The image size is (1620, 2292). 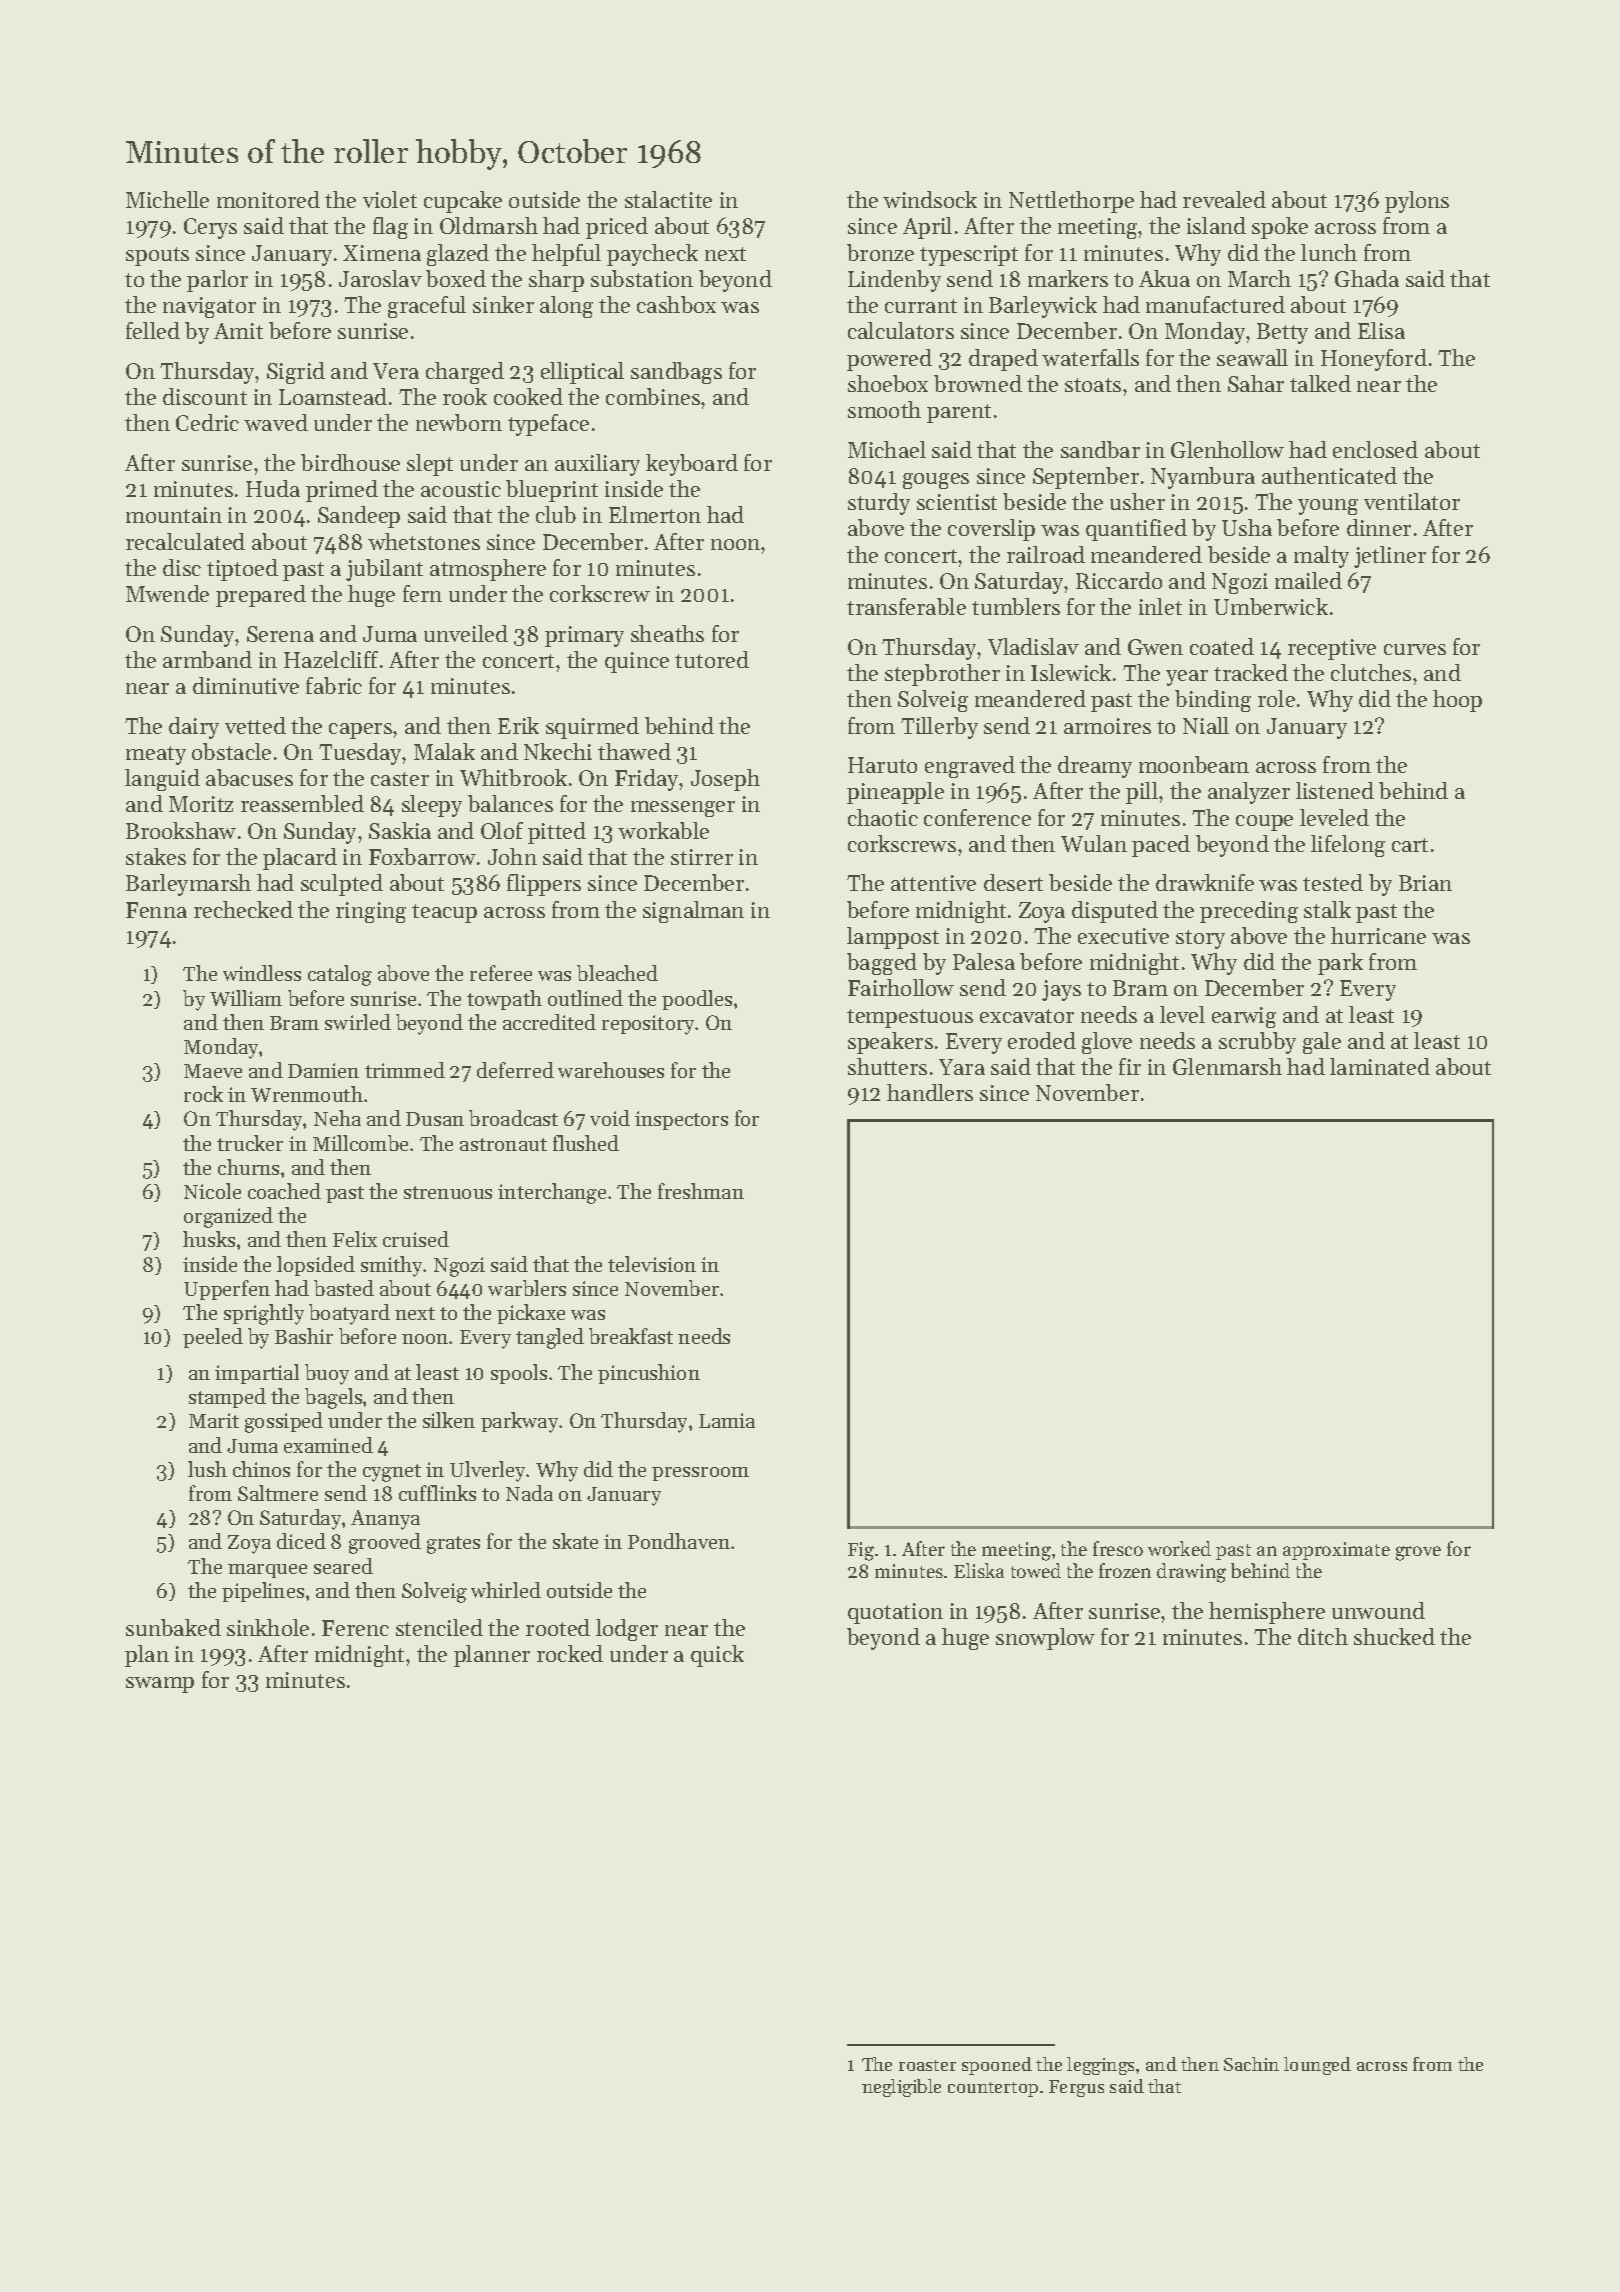 I want to click on lounged, so click(x=1317, y=2066).
